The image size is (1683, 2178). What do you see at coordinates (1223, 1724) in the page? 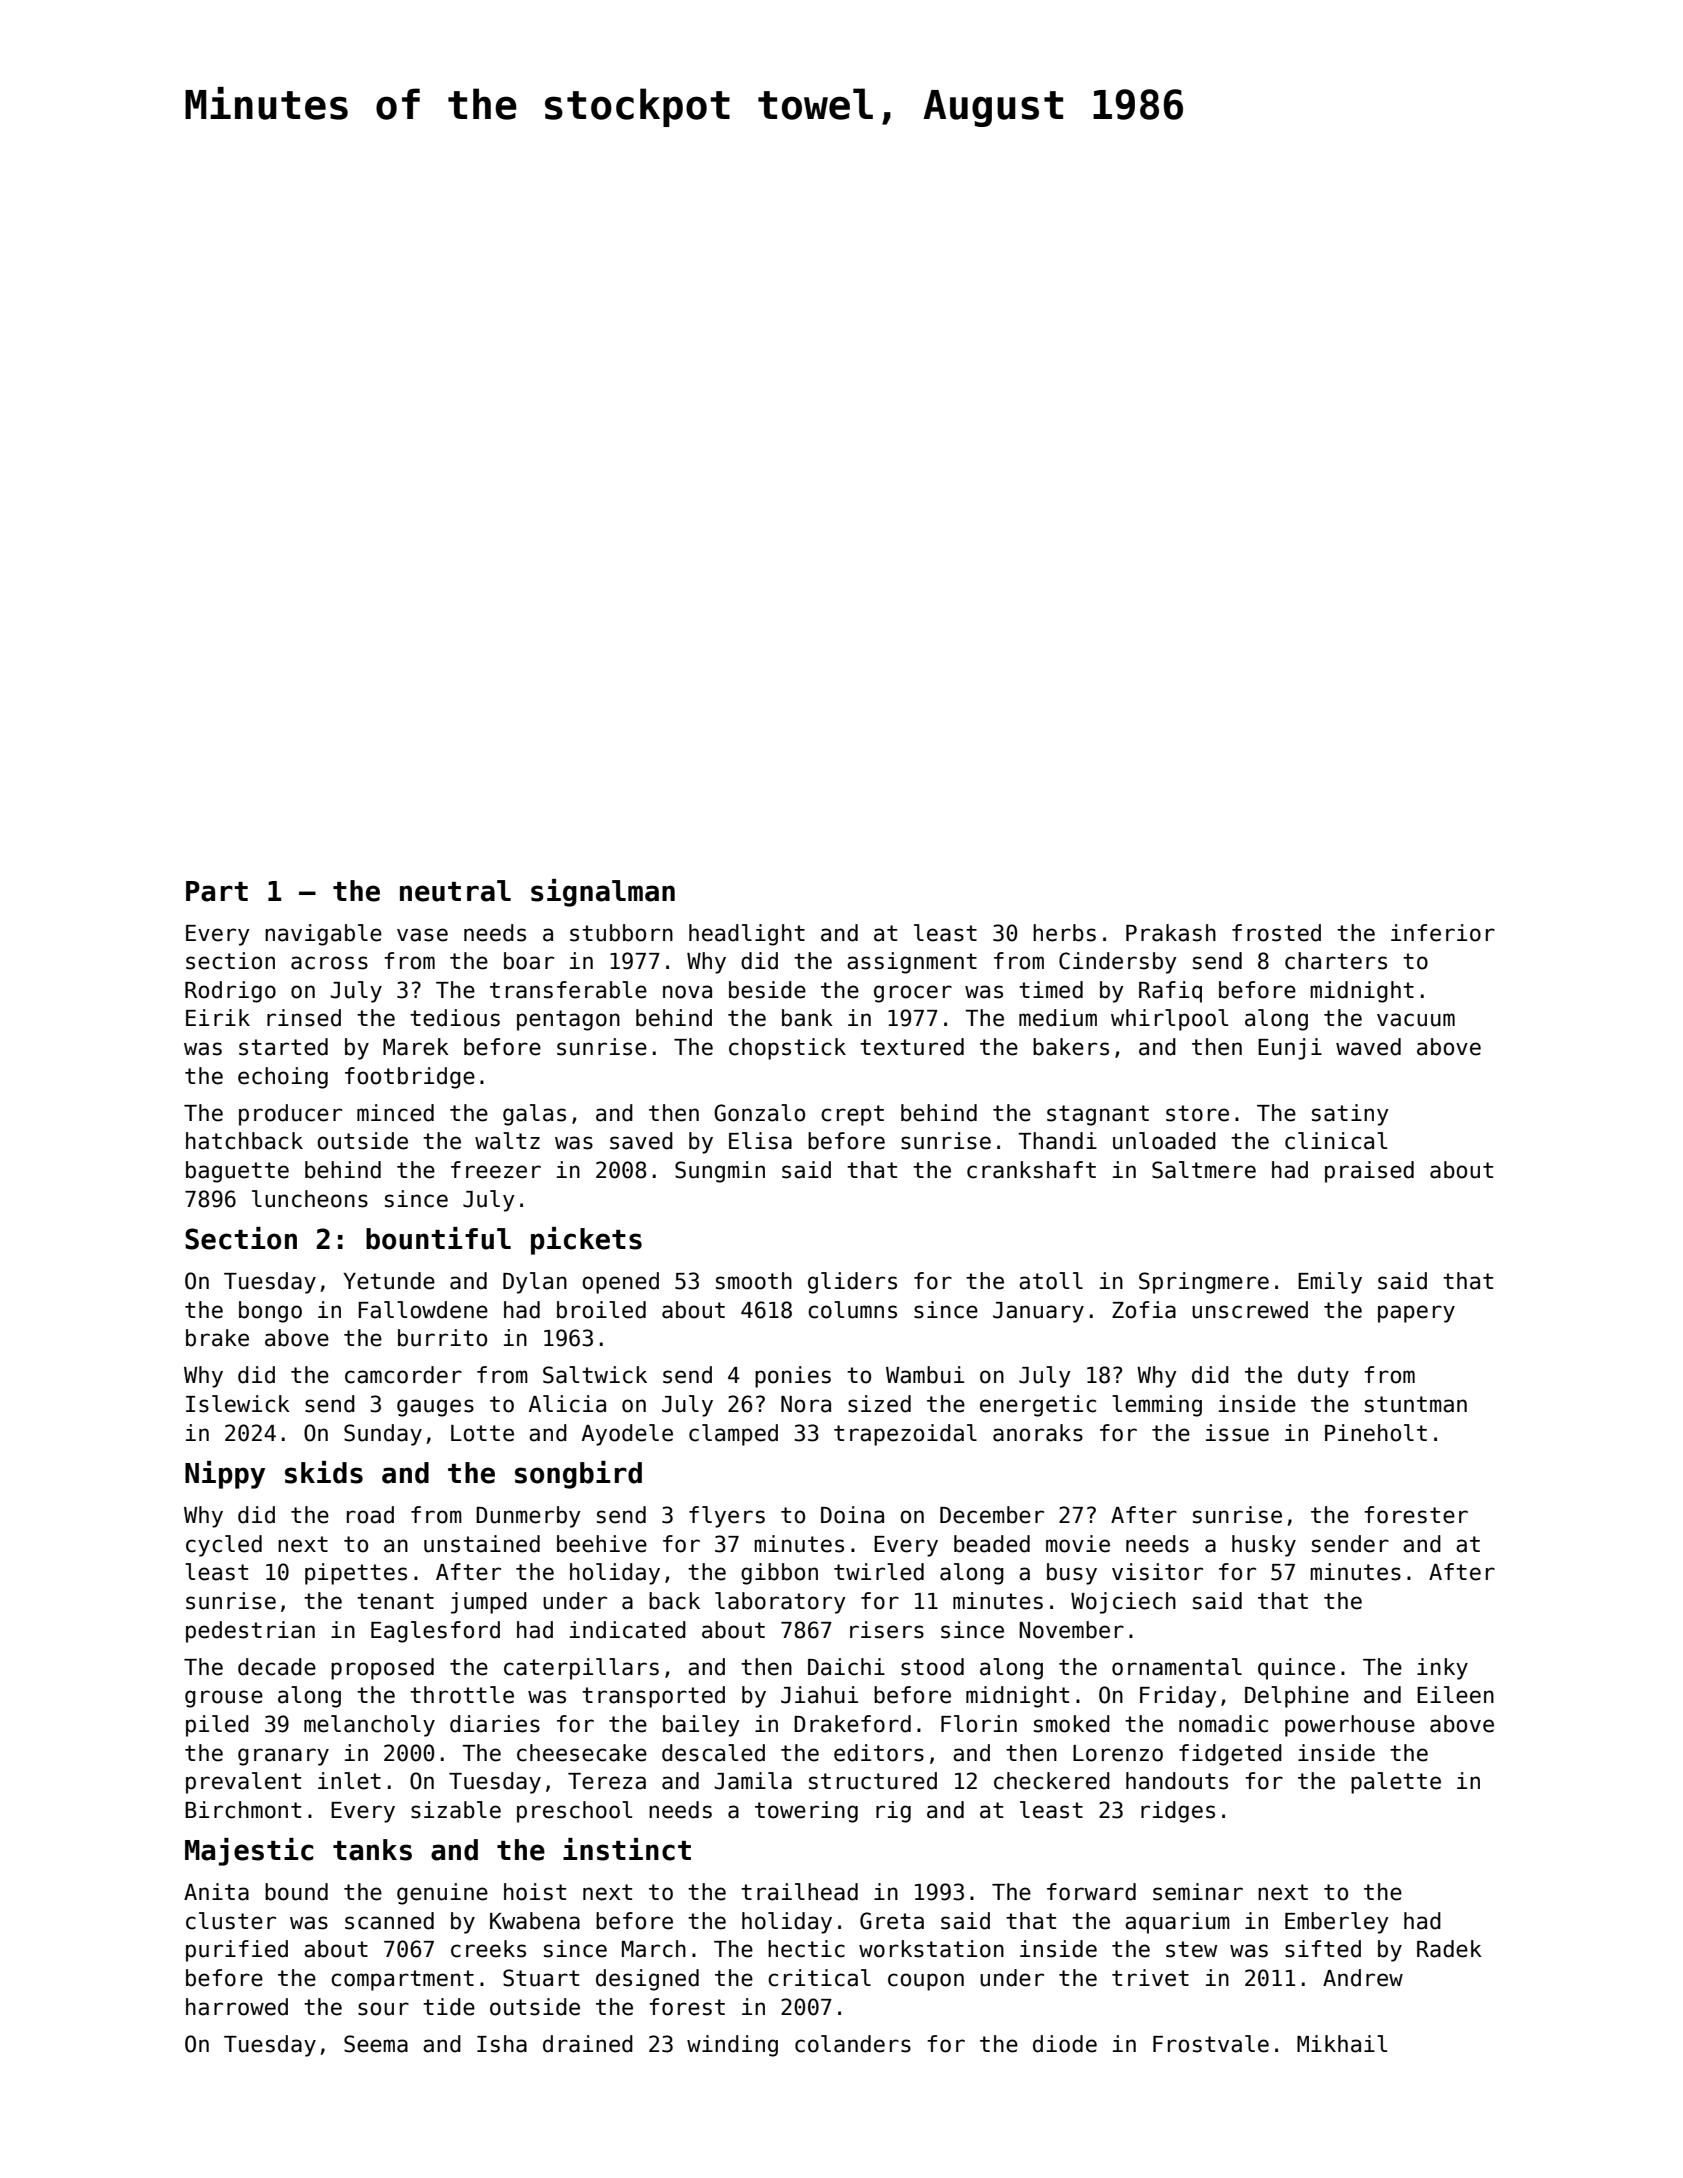
I see `nomadic` at bounding box center [1223, 1724].
